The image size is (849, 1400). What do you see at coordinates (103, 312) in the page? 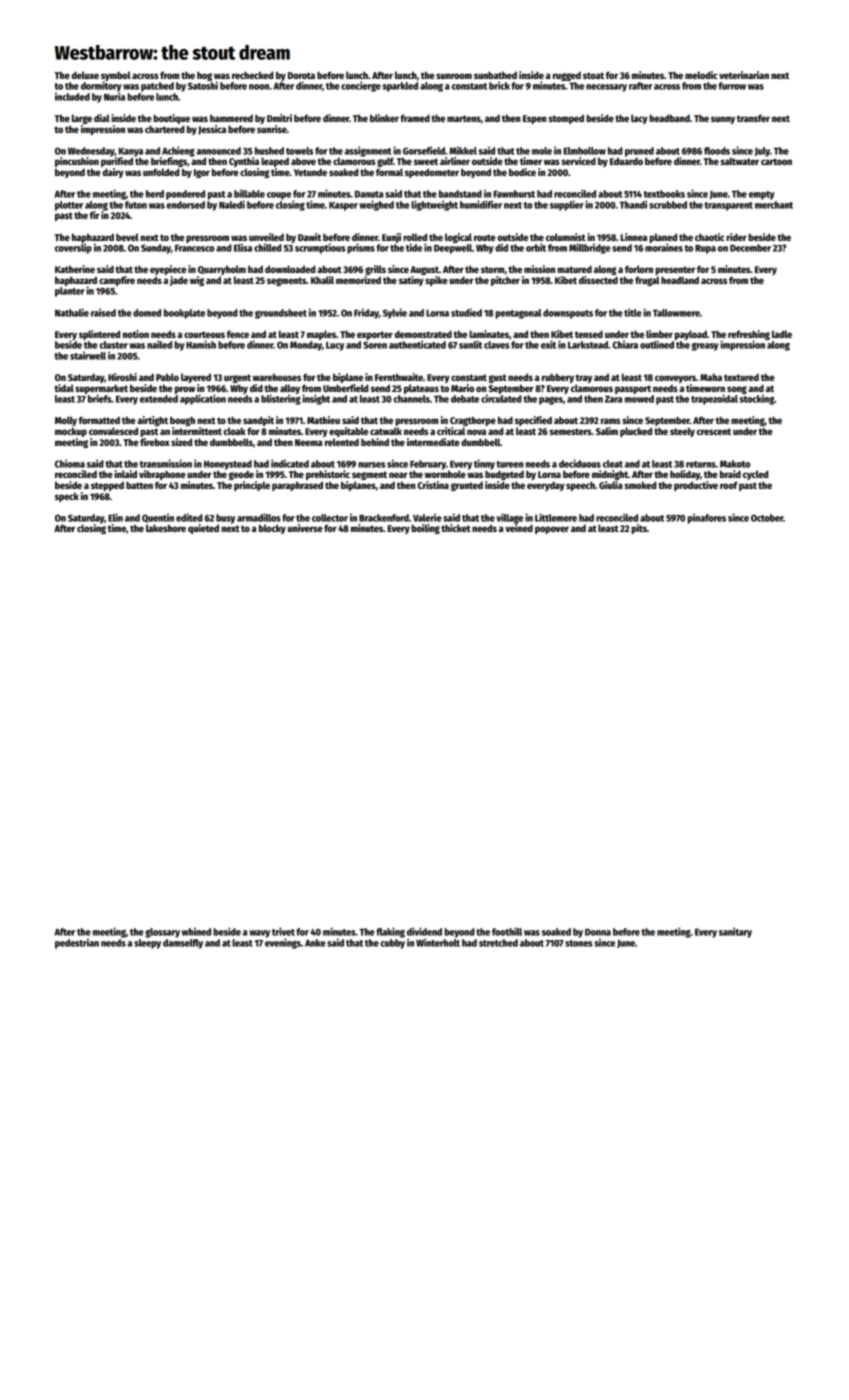
I see `raised` at bounding box center [103, 312].
